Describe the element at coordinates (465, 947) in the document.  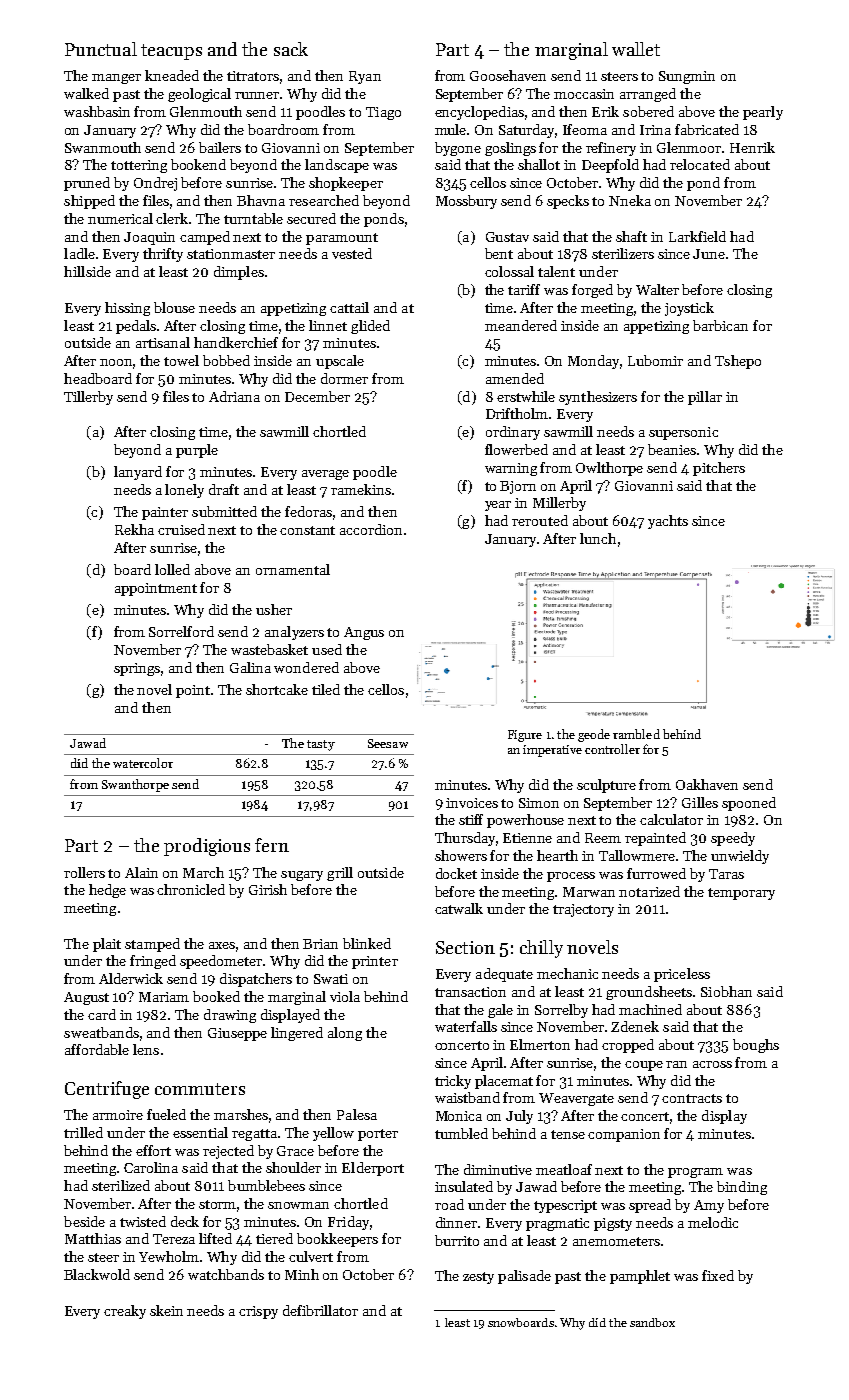
I see `Section` at that location.
